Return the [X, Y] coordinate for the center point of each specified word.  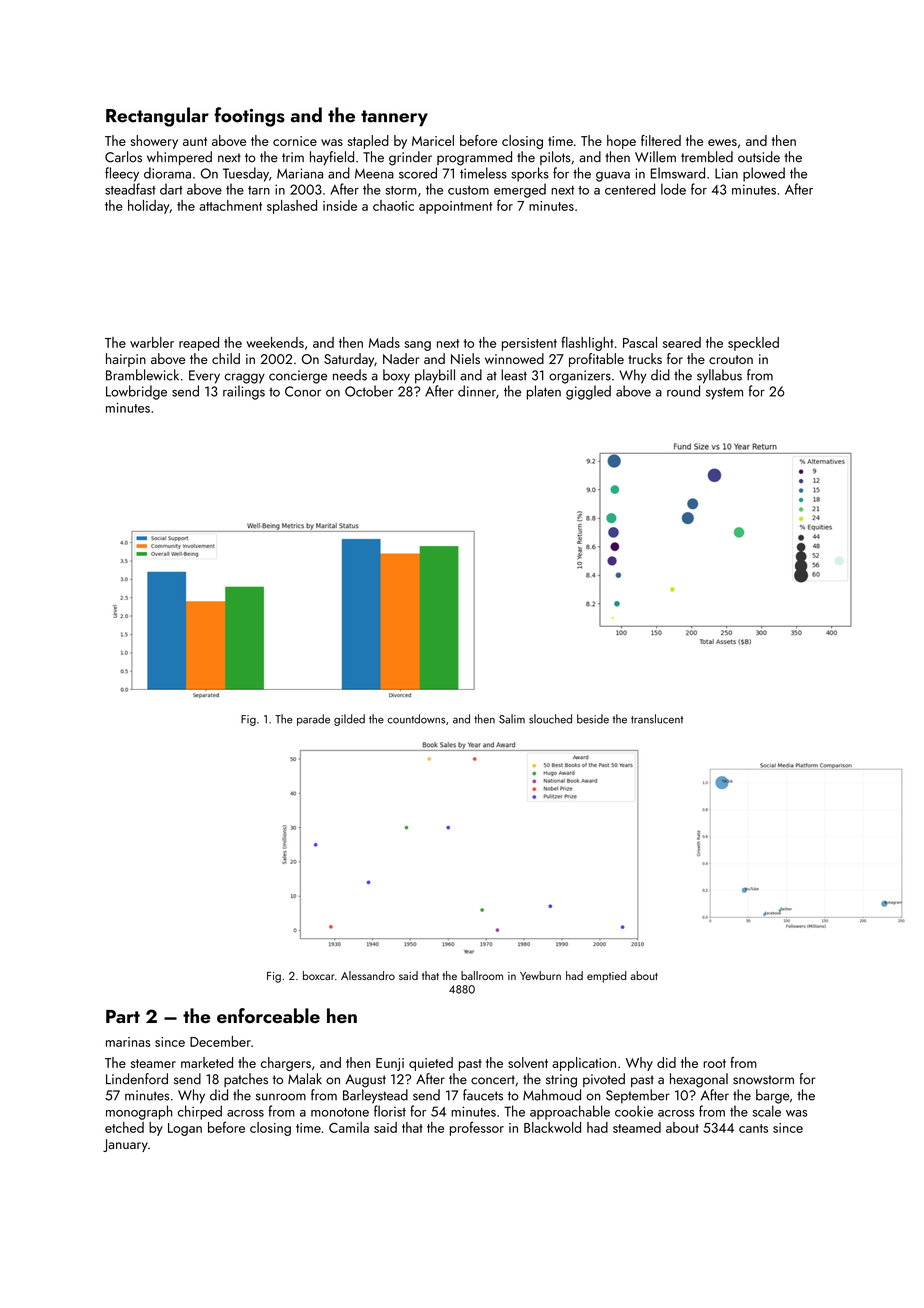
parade [313, 720]
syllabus [719, 376]
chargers [286, 1064]
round [683, 391]
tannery [394, 118]
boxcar [319, 975]
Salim [512, 719]
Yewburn [540, 975]
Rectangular [157, 117]
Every [204, 377]
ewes [722, 142]
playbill [435, 376]
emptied [607, 977]
